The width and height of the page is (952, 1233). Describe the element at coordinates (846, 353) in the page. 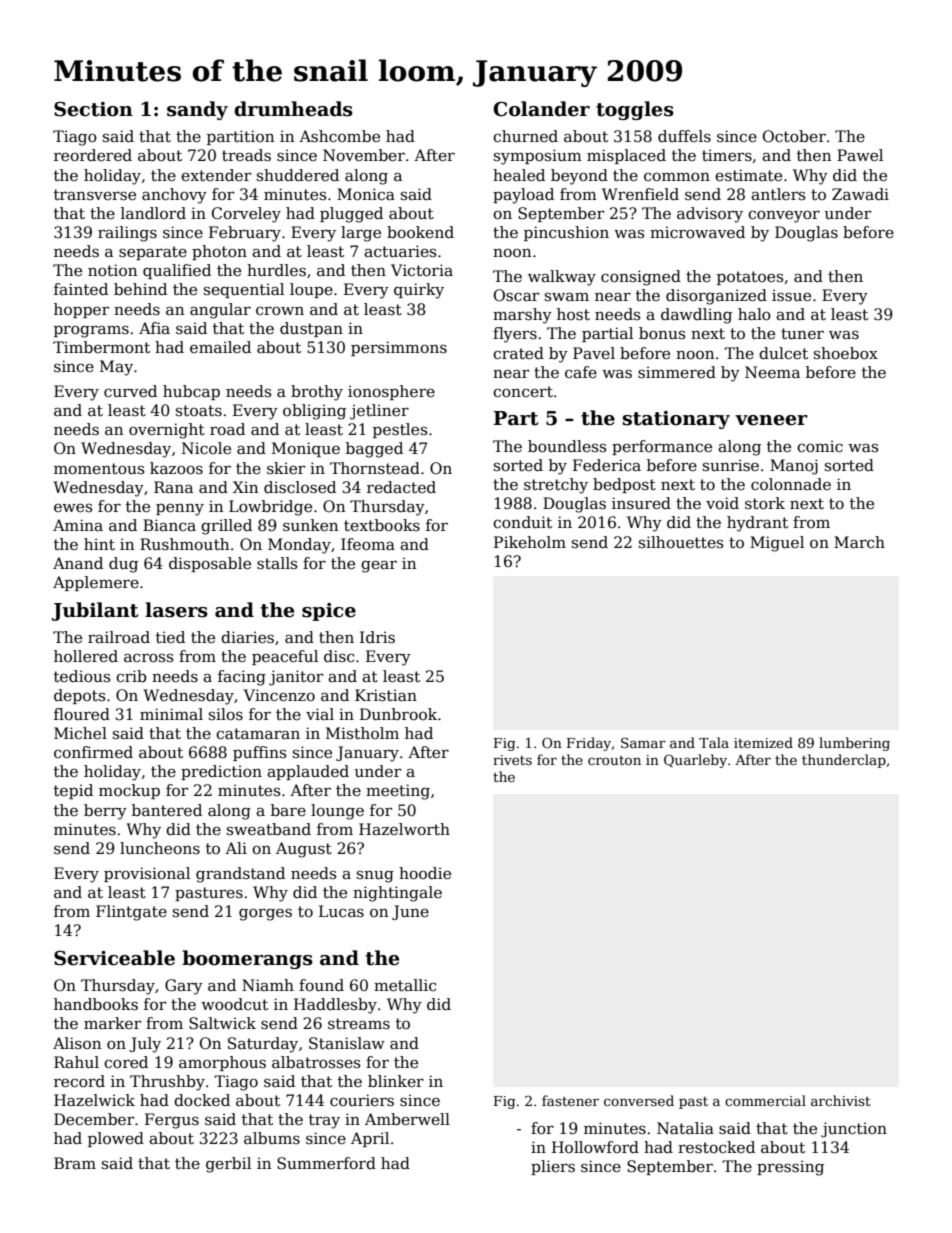

I see `shoebox` at that location.
